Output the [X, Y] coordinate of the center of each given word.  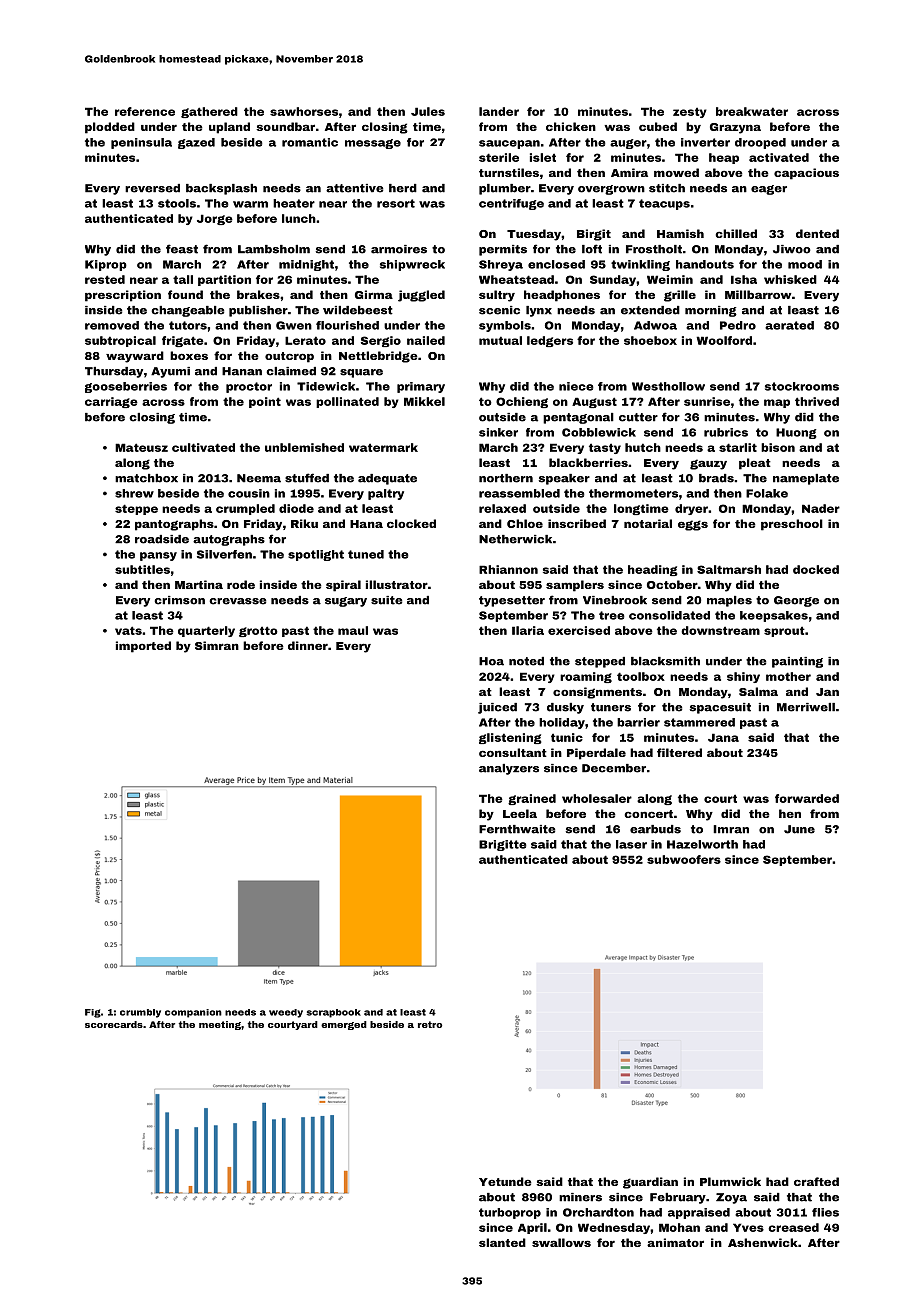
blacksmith [665, 661]
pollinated [347, 402]
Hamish [680, 233]
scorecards [114, 1024]
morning [711, 311]
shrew [134, 493]
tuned [366, 554]
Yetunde [505, 1181]
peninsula [141, 143]
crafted [816, 1181]
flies [825, 1212]
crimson [179, 600]
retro [430, 1024]
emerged [344, 1025]
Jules [428, 111]
